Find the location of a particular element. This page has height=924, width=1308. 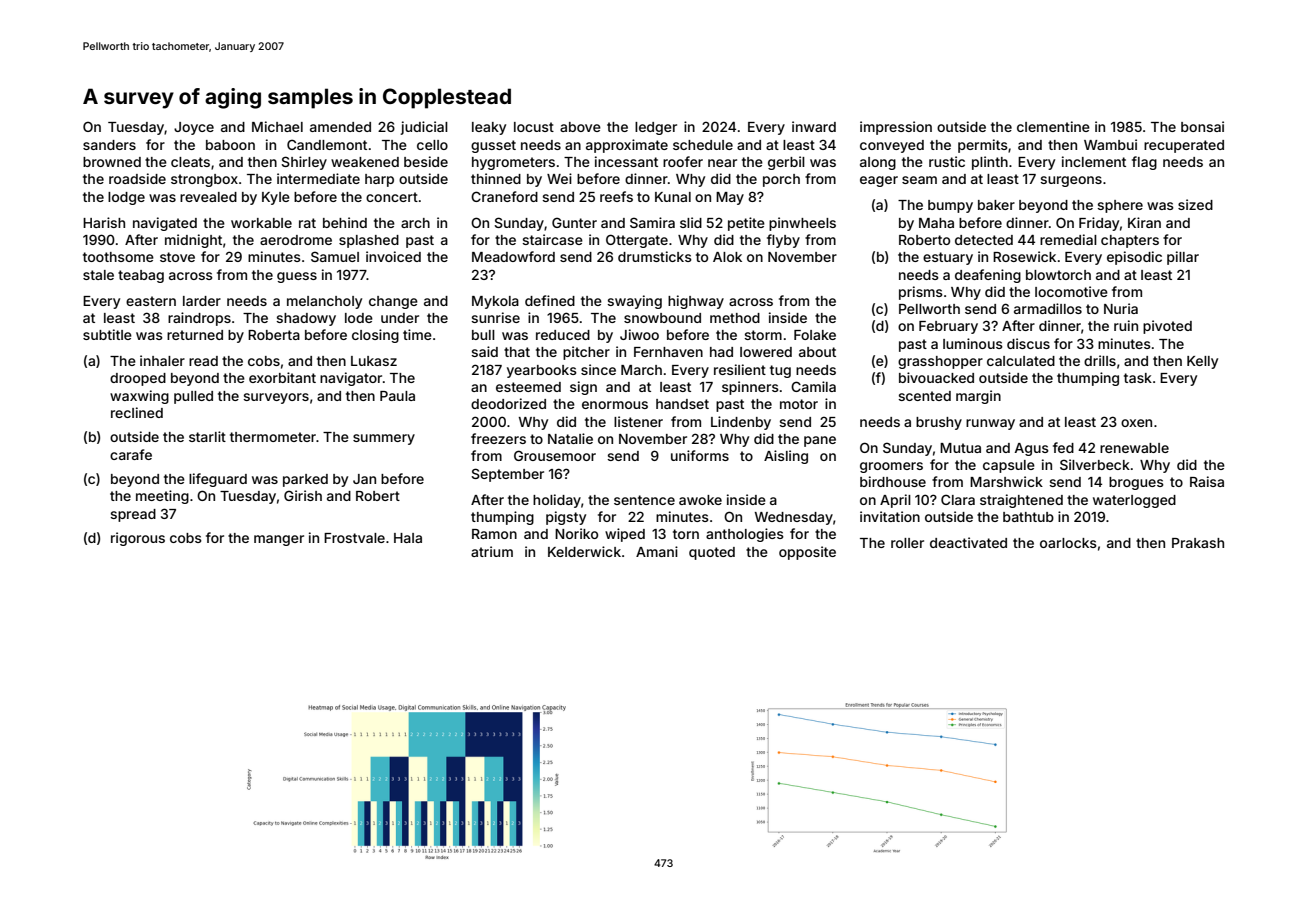

rigorous is located at coordinates (138, 539).
